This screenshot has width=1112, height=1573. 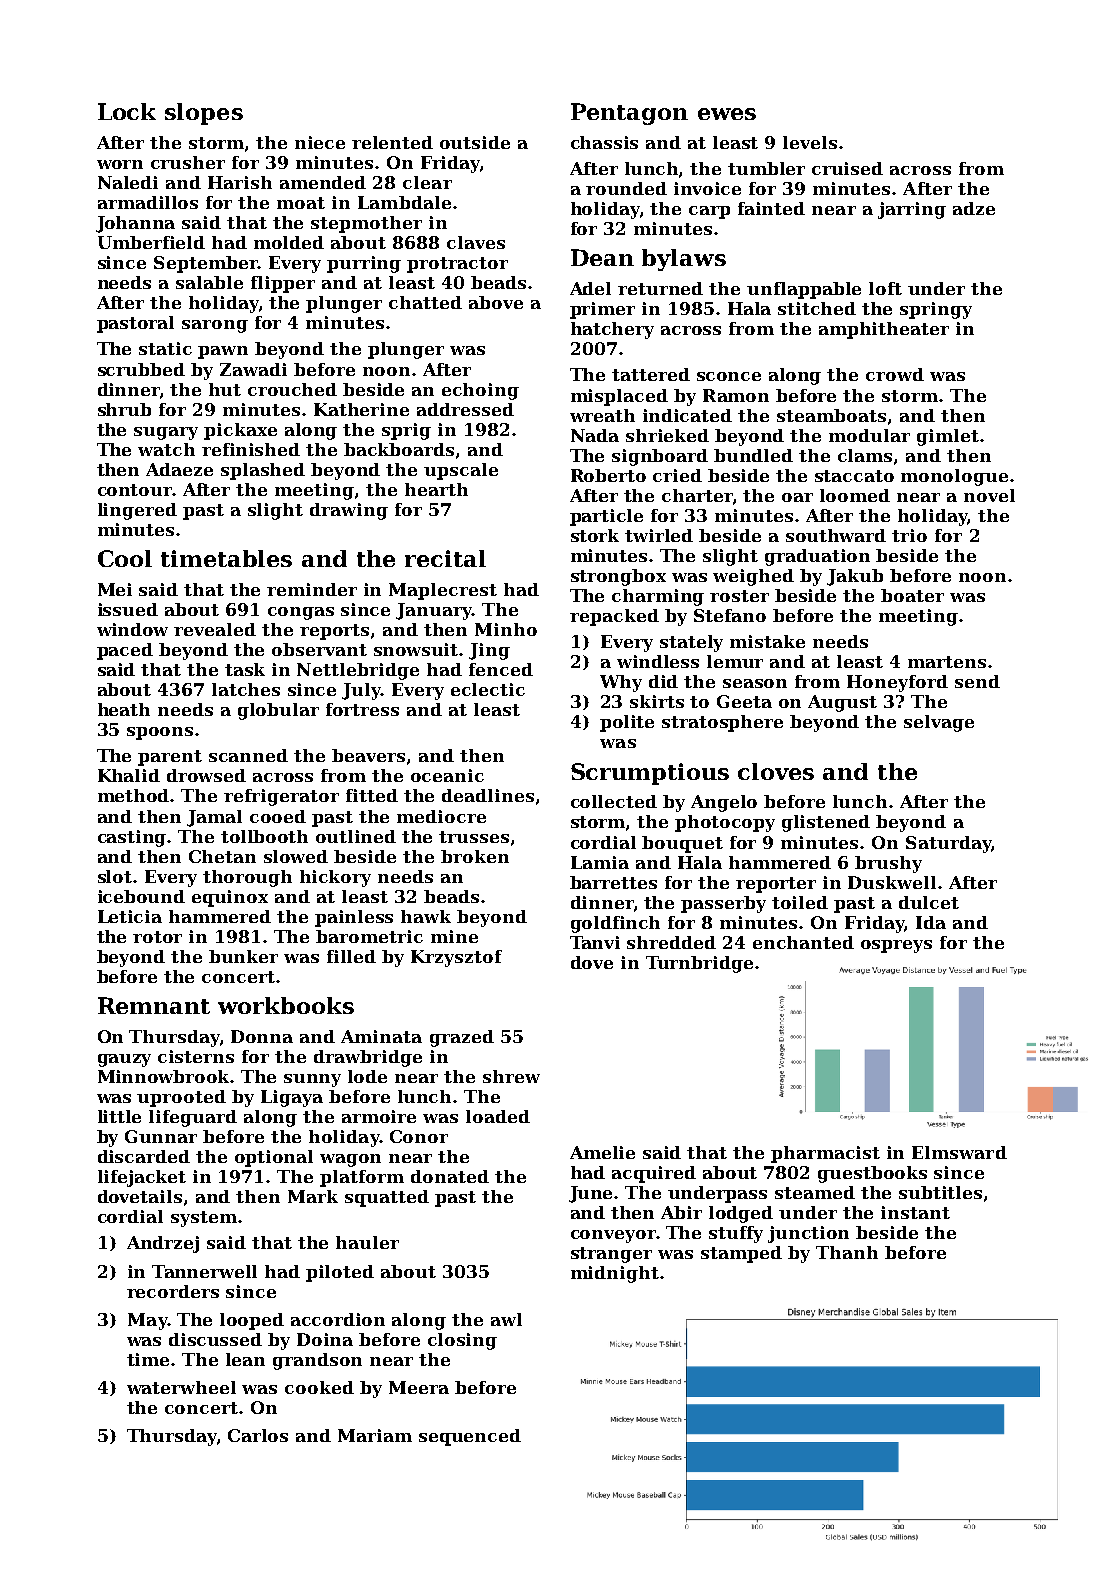 What do you see at coordinates (419, 1136) in the screenshot?
I see `Conor` at bounding box center [419, 1136].
